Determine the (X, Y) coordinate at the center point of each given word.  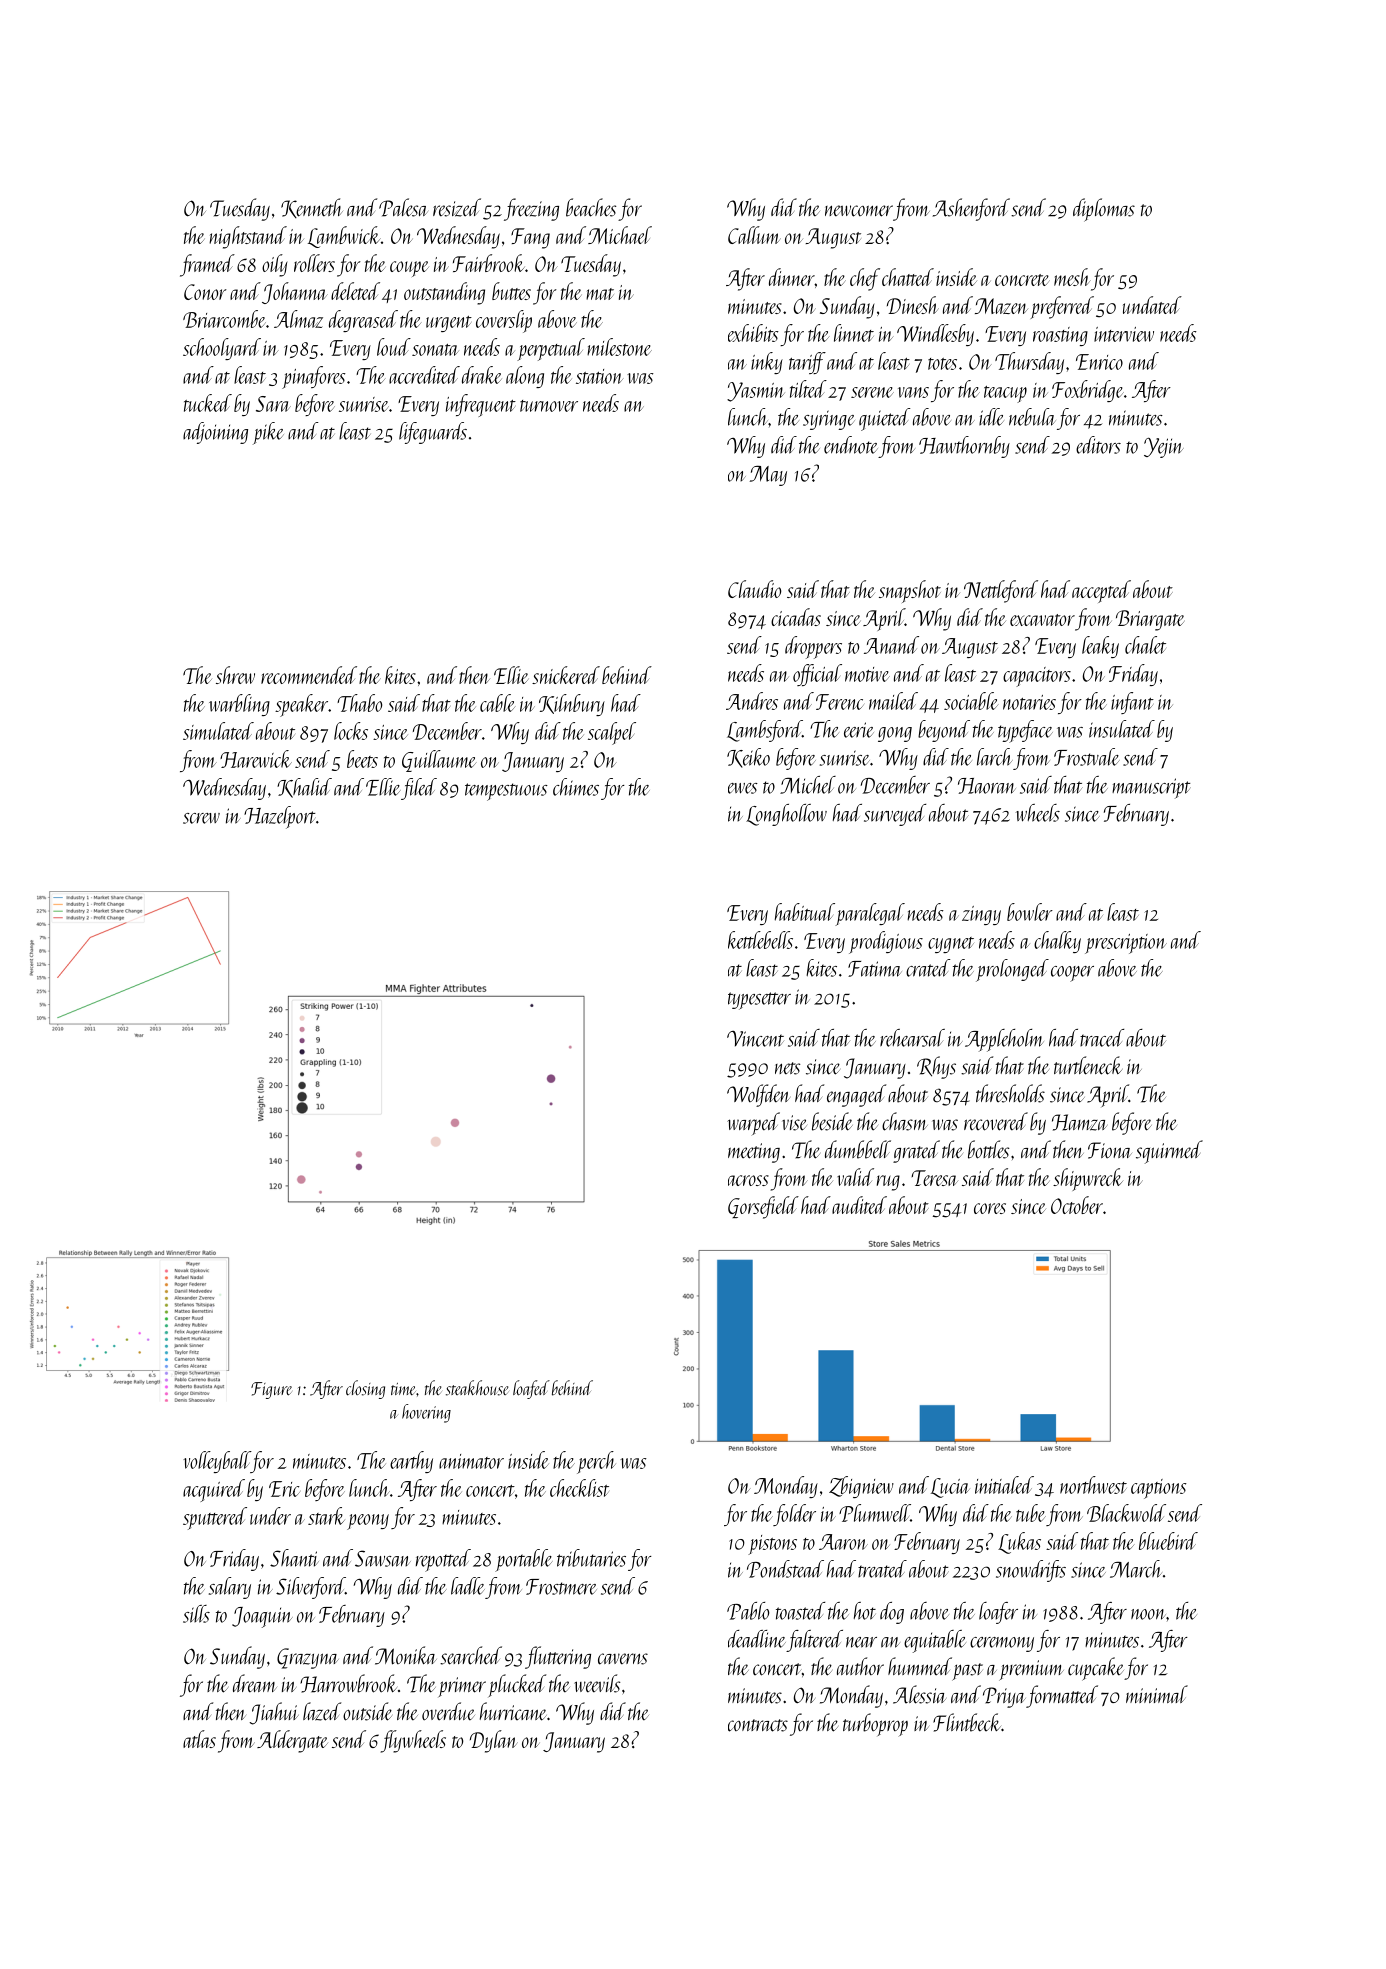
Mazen (1001, 306)
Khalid (304, 788)
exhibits (753, 333)
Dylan (494, 1741)
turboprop (875, 1724)
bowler (1030, 912)
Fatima (875, 969)
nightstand (248, 237)
